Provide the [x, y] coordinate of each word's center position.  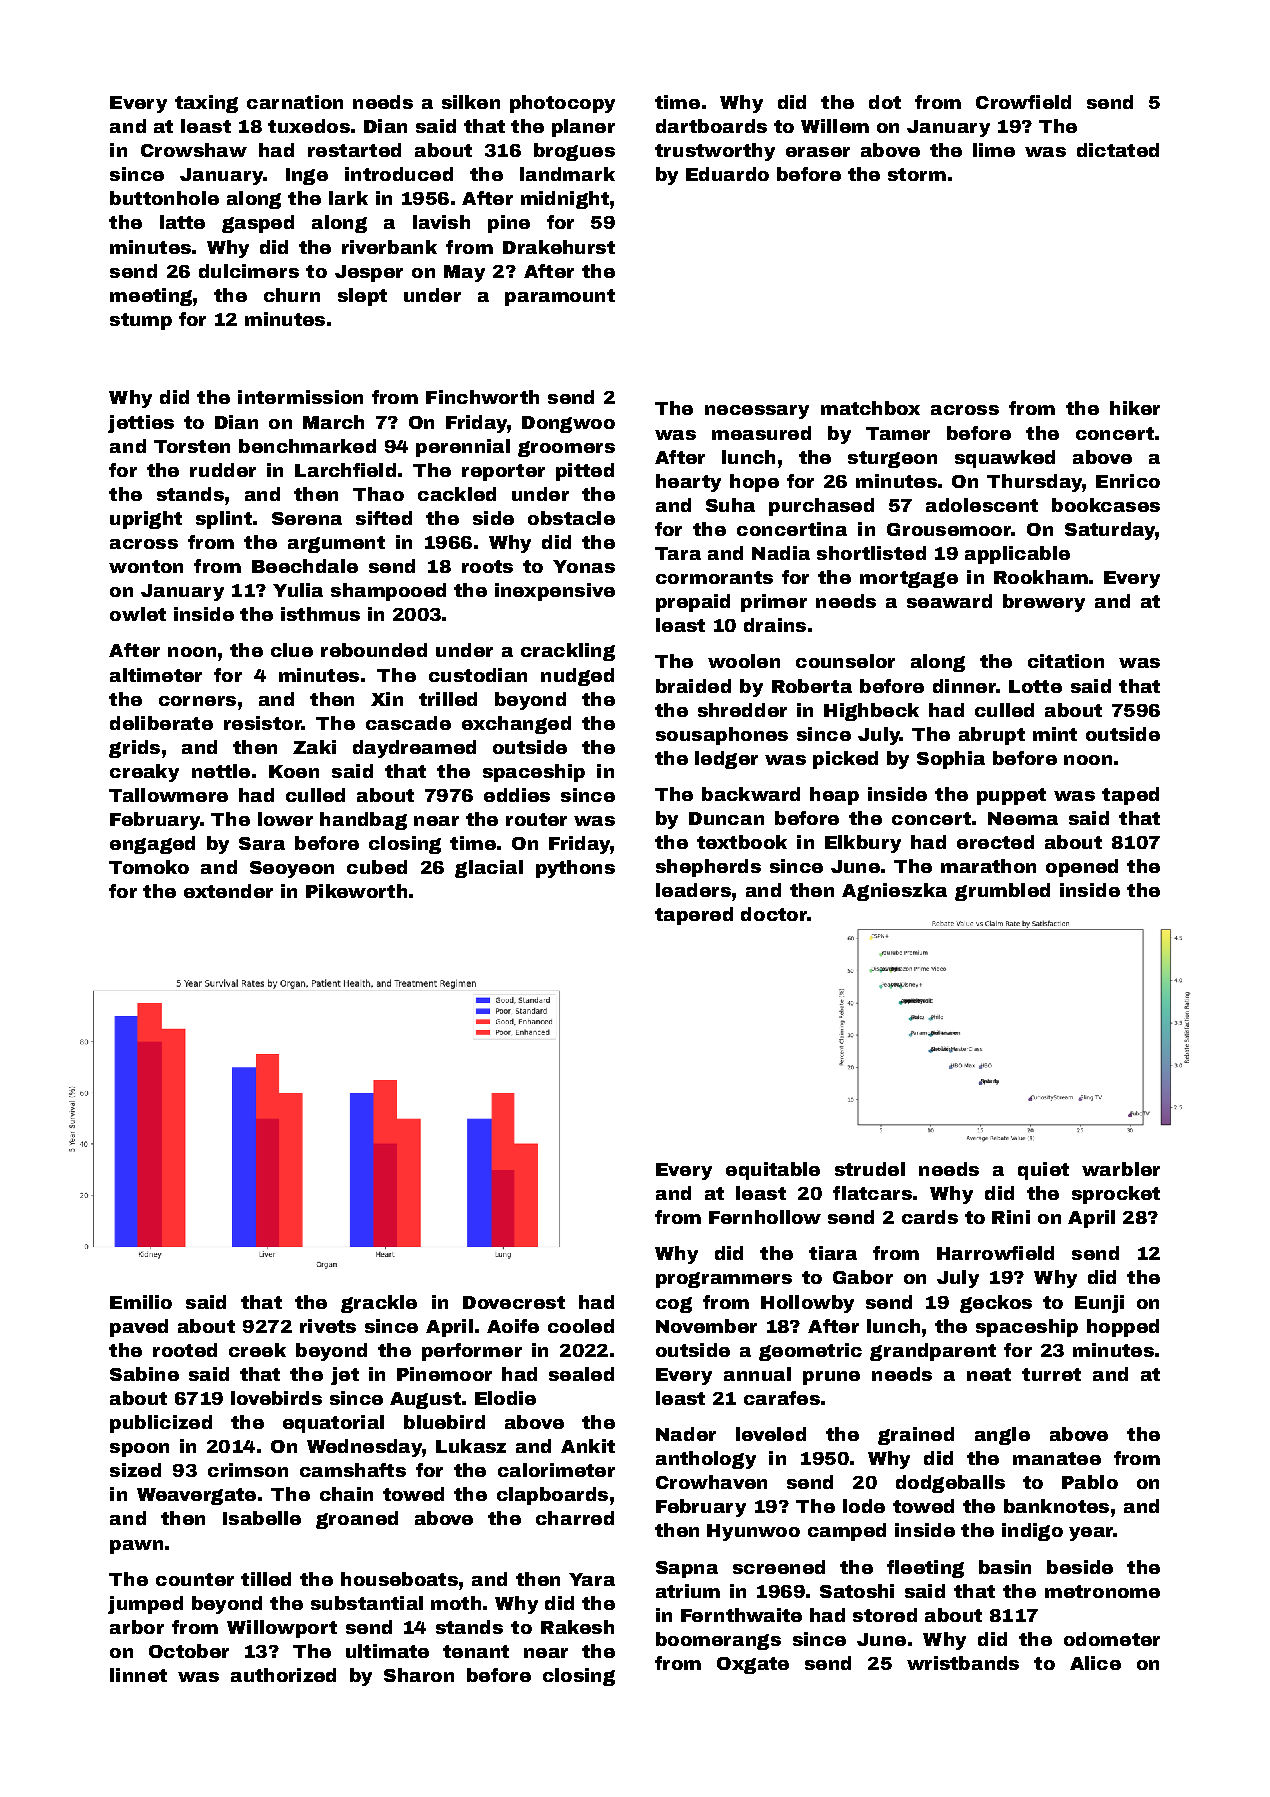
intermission [300, 397]
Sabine [144, 1374]
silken [471, 102]
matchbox [870, 408]
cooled [581, 1326]
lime [994, 150]
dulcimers [249, 271]
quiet [1043, 1171]
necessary [757, 412]
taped [1130, 796]
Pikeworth [356, 891]
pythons [575, 869]
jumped [145, 1605]
